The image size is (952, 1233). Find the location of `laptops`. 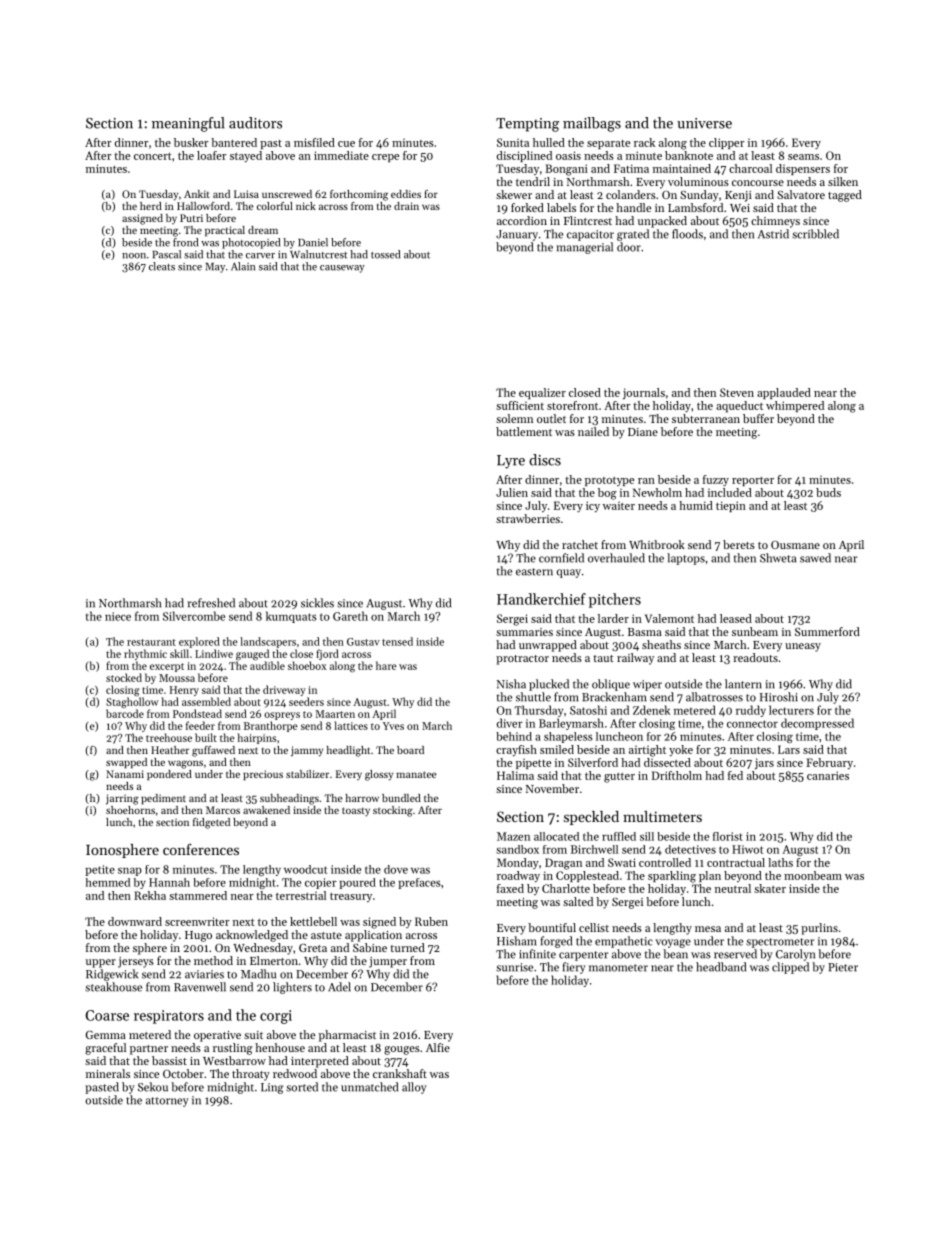

laptops is located at coordinates (686, 559).
